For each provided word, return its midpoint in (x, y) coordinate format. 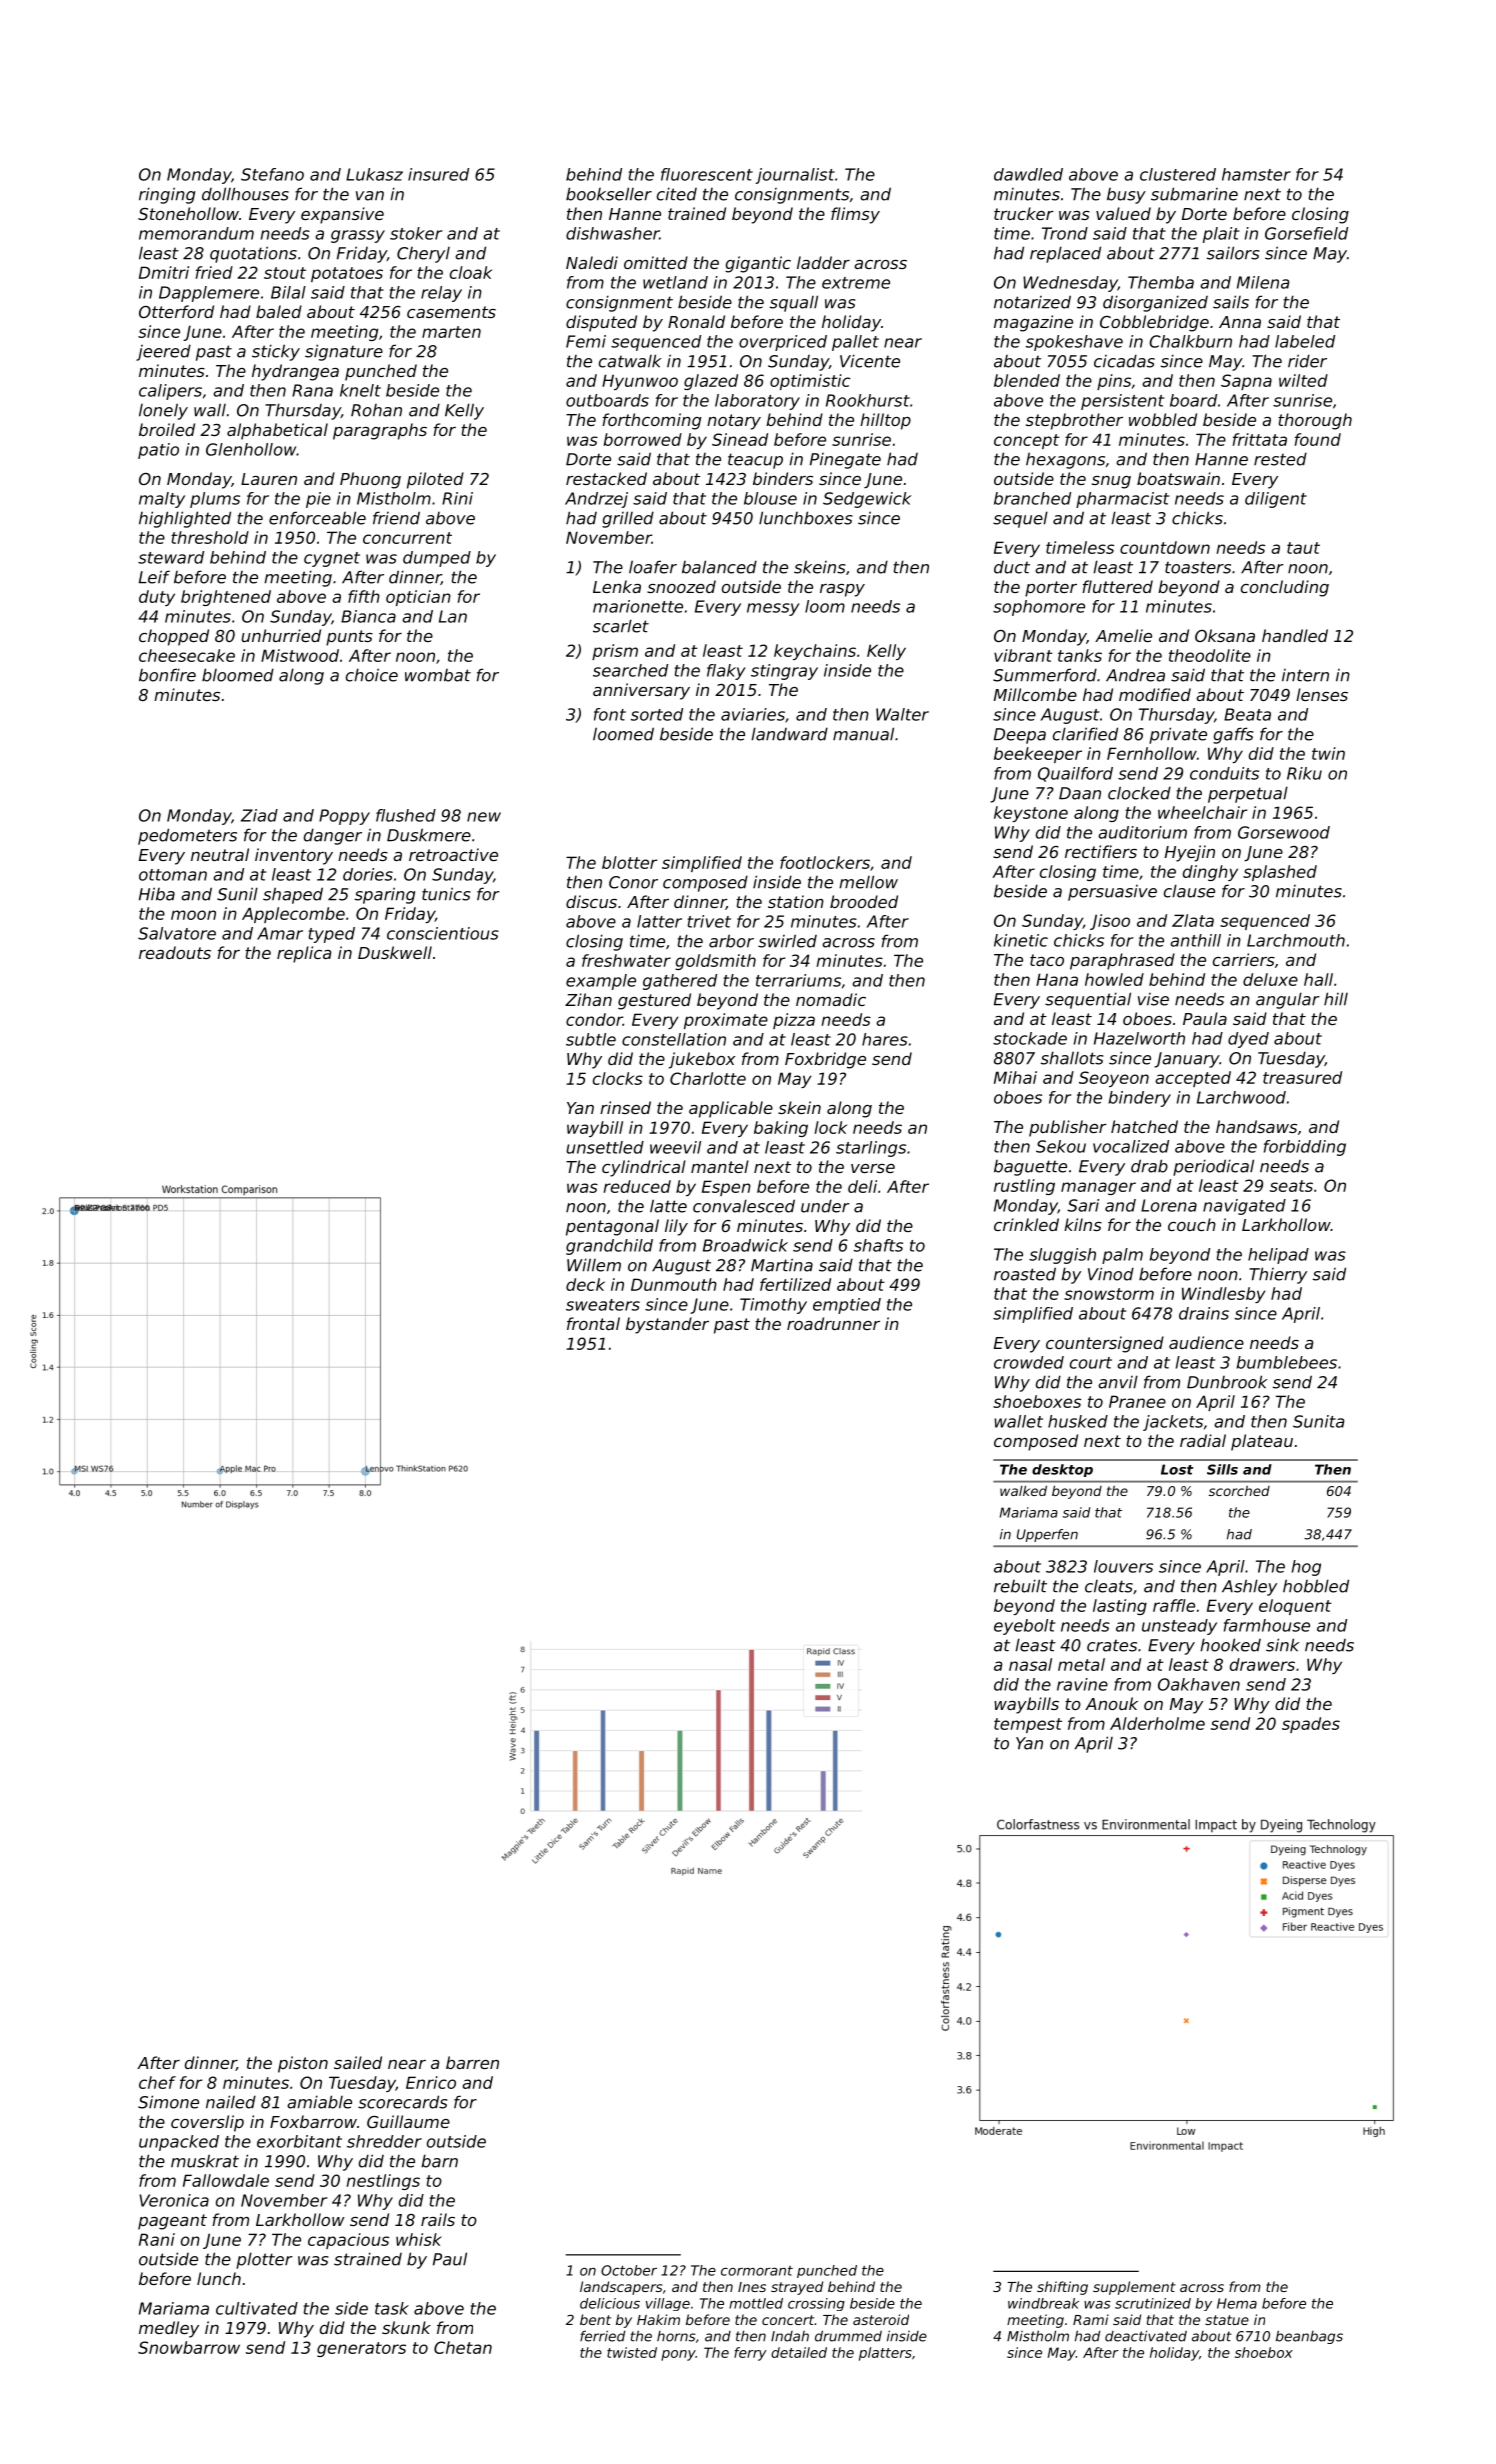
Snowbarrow (189, 2347)
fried (214, 272)
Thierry (1278, 1275)
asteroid (881, 2319)
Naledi (592, 262)
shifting (1062, 2288)
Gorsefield (1306, 233)
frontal (593, 1323)
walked (1023, 1490)
